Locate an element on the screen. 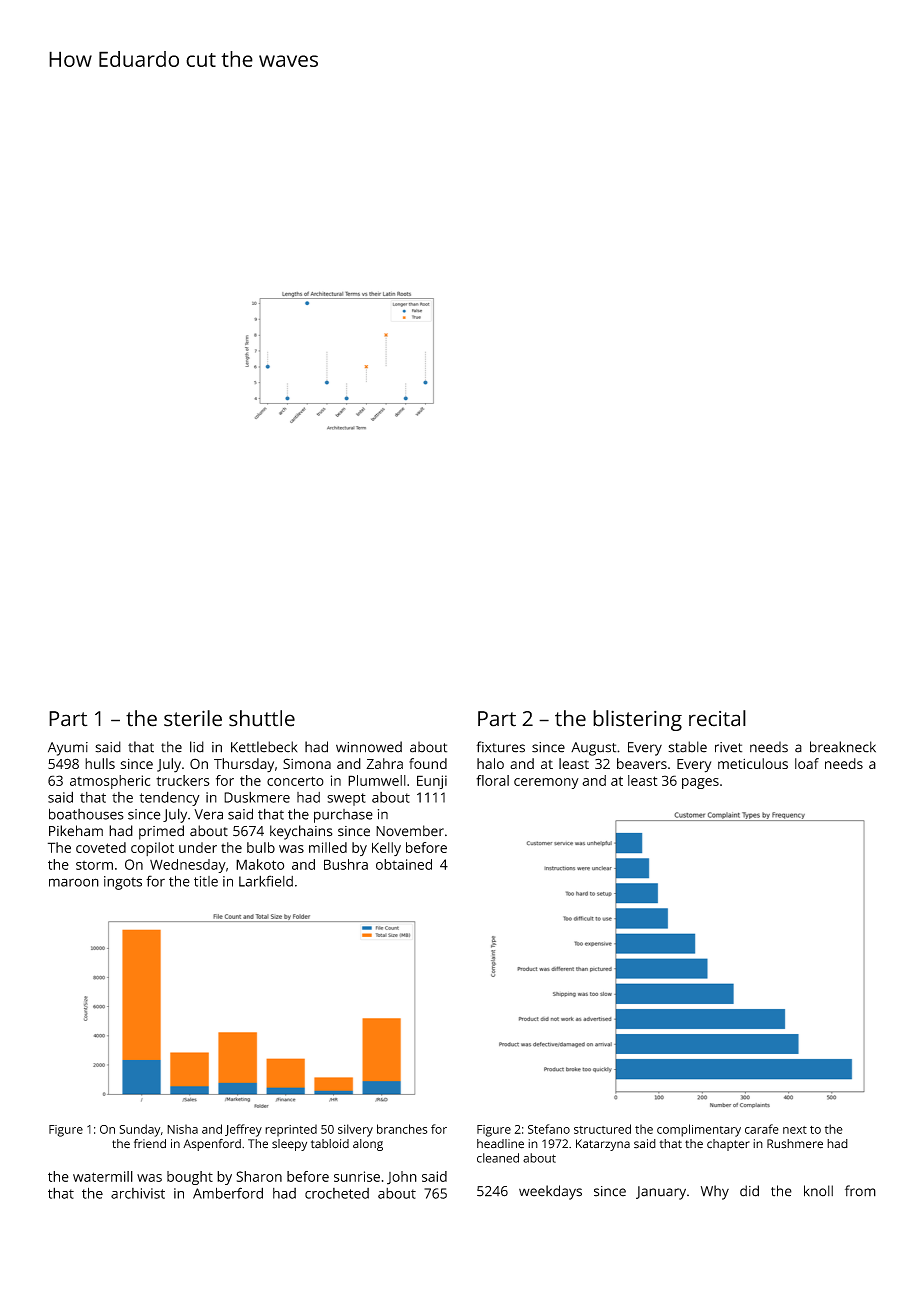 This screenshot has width=924, height=1308. halo is located at coordinates (490, 763).
